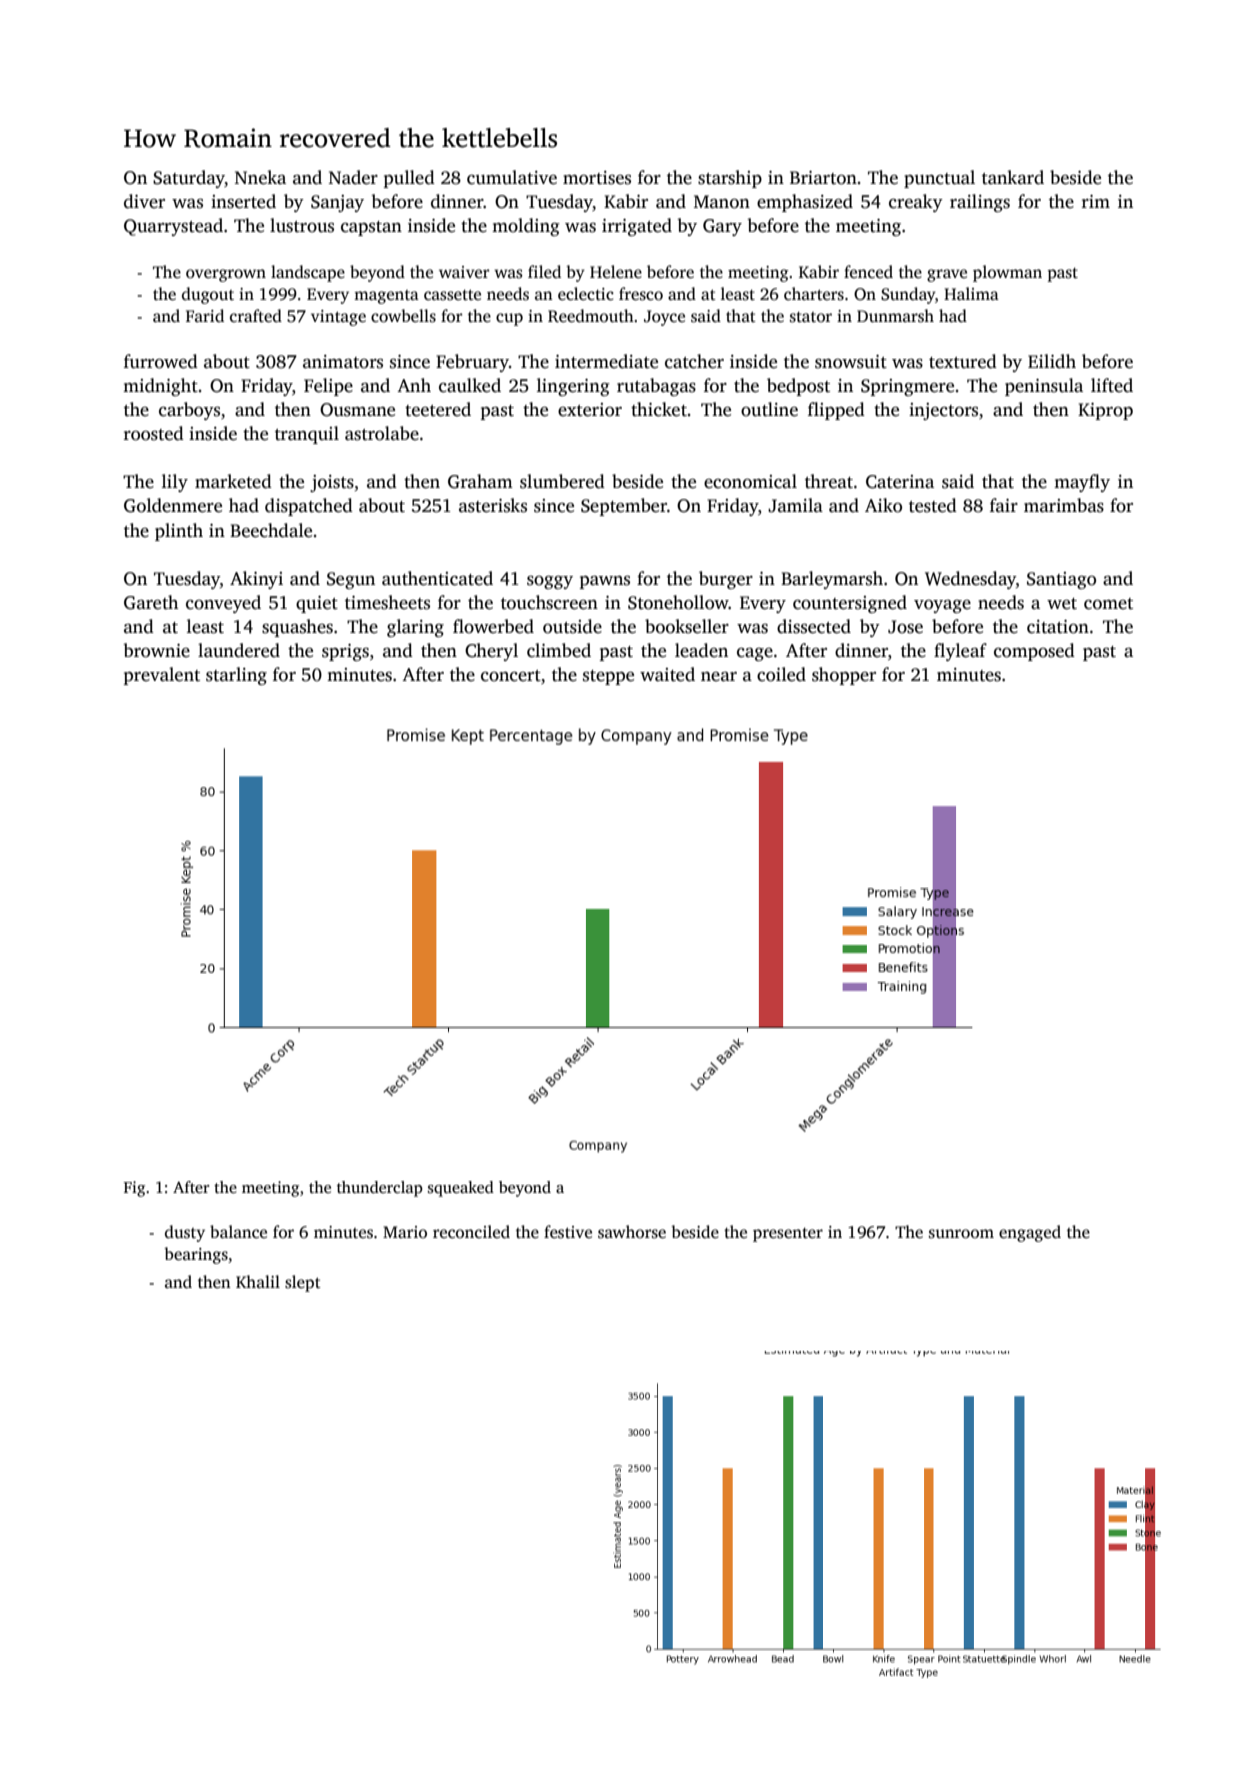 The image size is (1257, 1777). Describe the element at coordinates (1013, 177) in the screenshot. I see `tankard` at that location.
